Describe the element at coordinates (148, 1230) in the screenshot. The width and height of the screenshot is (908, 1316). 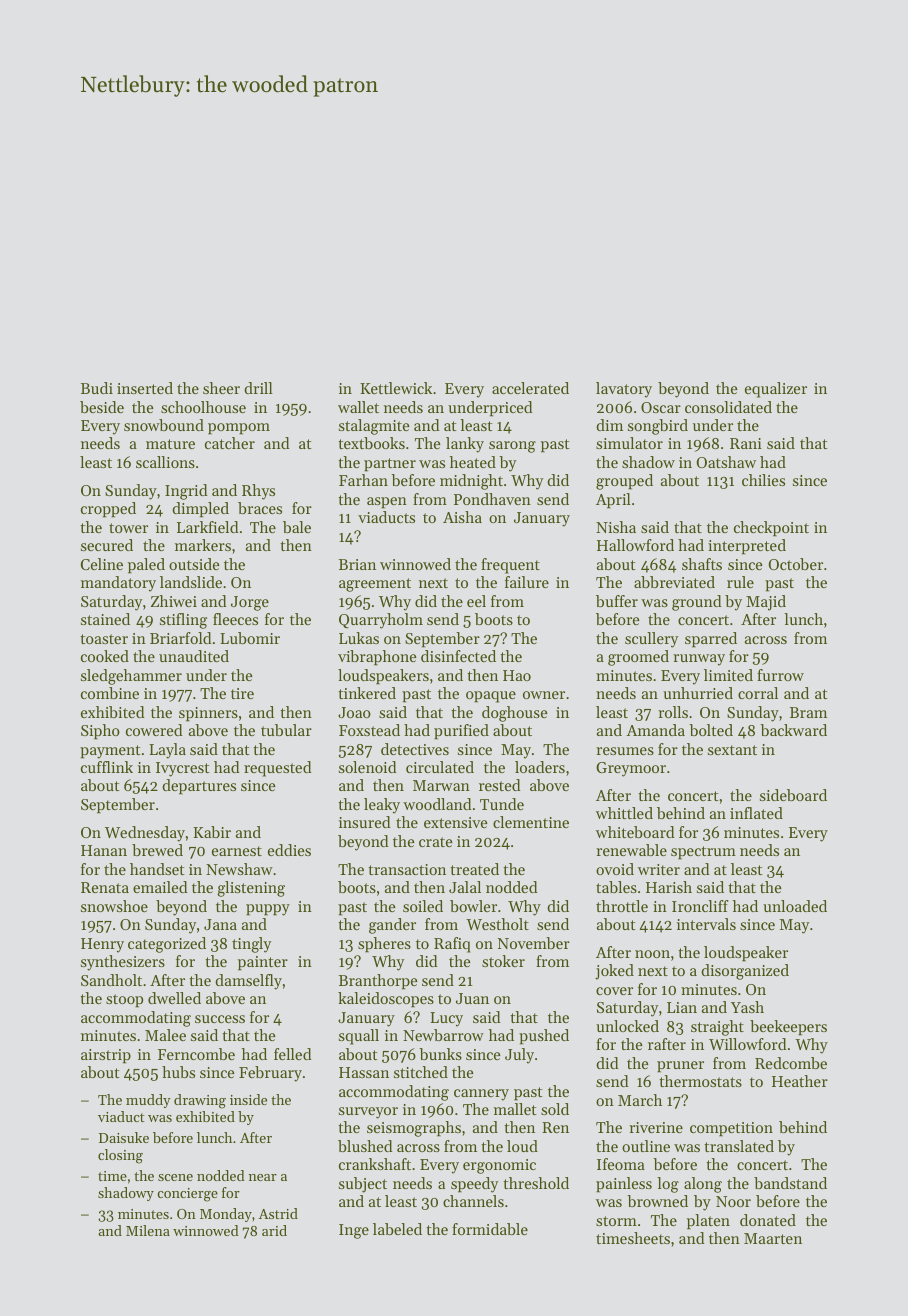
I see `Milena` at that location.
